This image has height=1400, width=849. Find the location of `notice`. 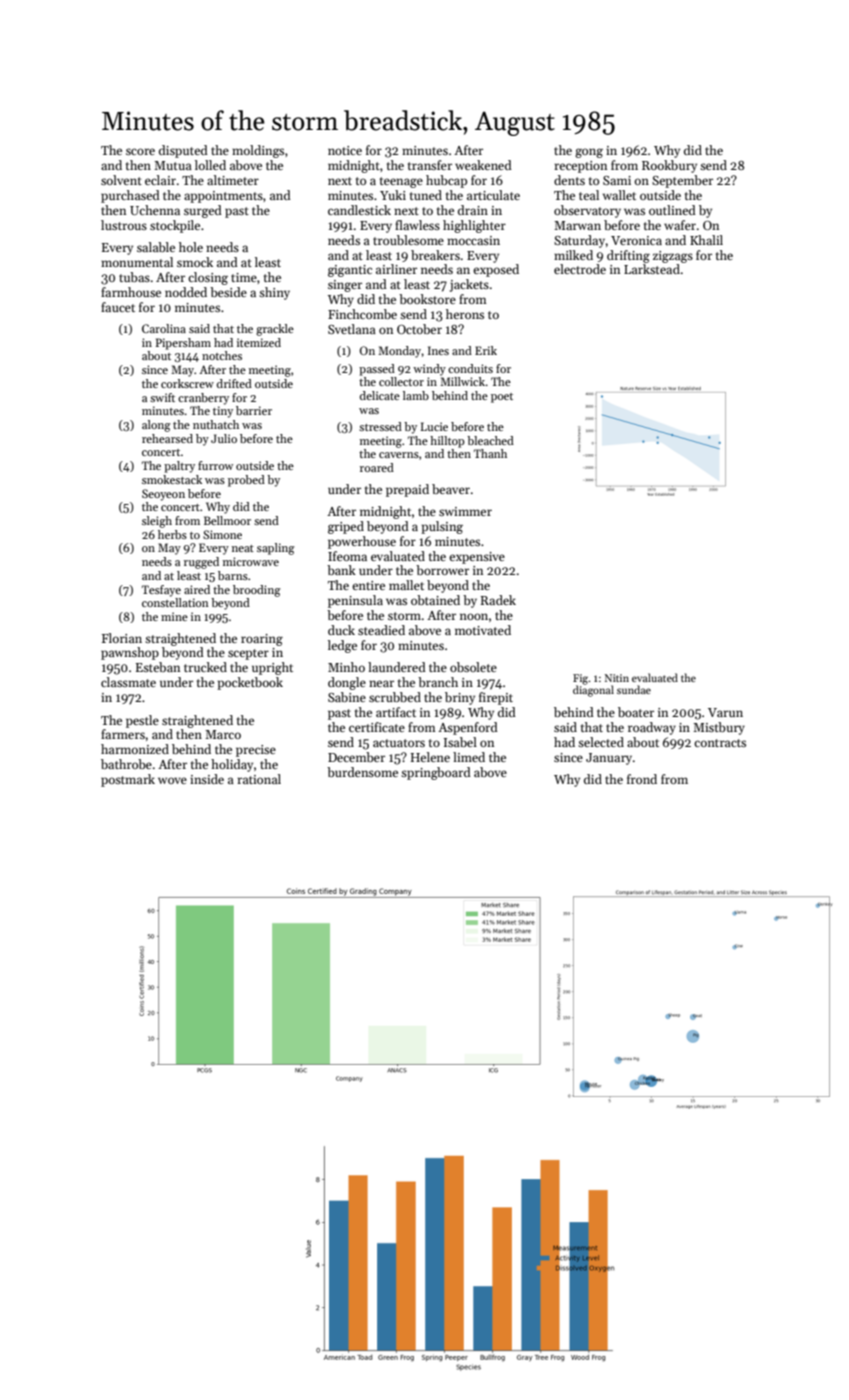

notice is located at coordinates (345, 150).
